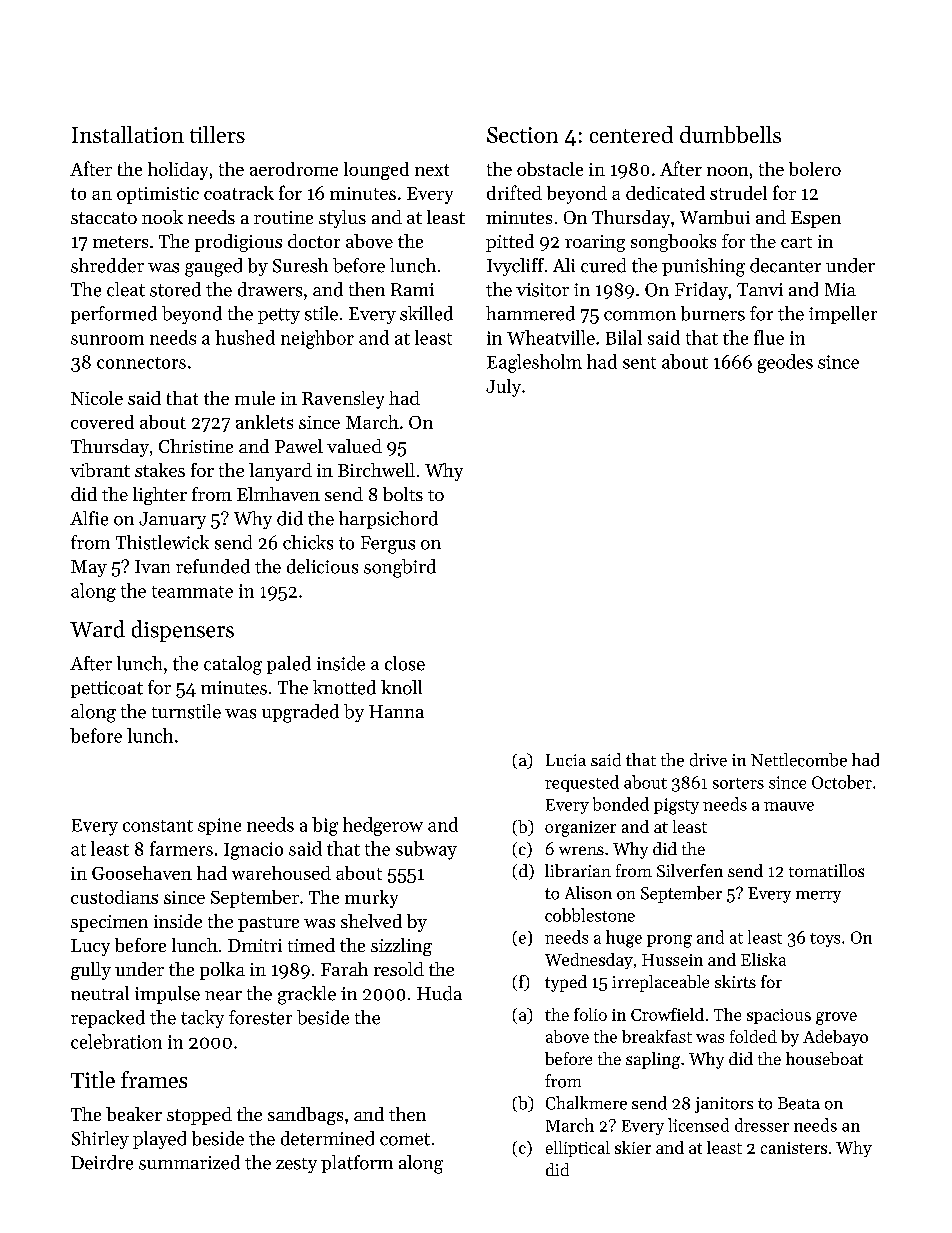  Describe the element at coordinates (260, 1017) in the screenshot. I see `forester` at that location.
